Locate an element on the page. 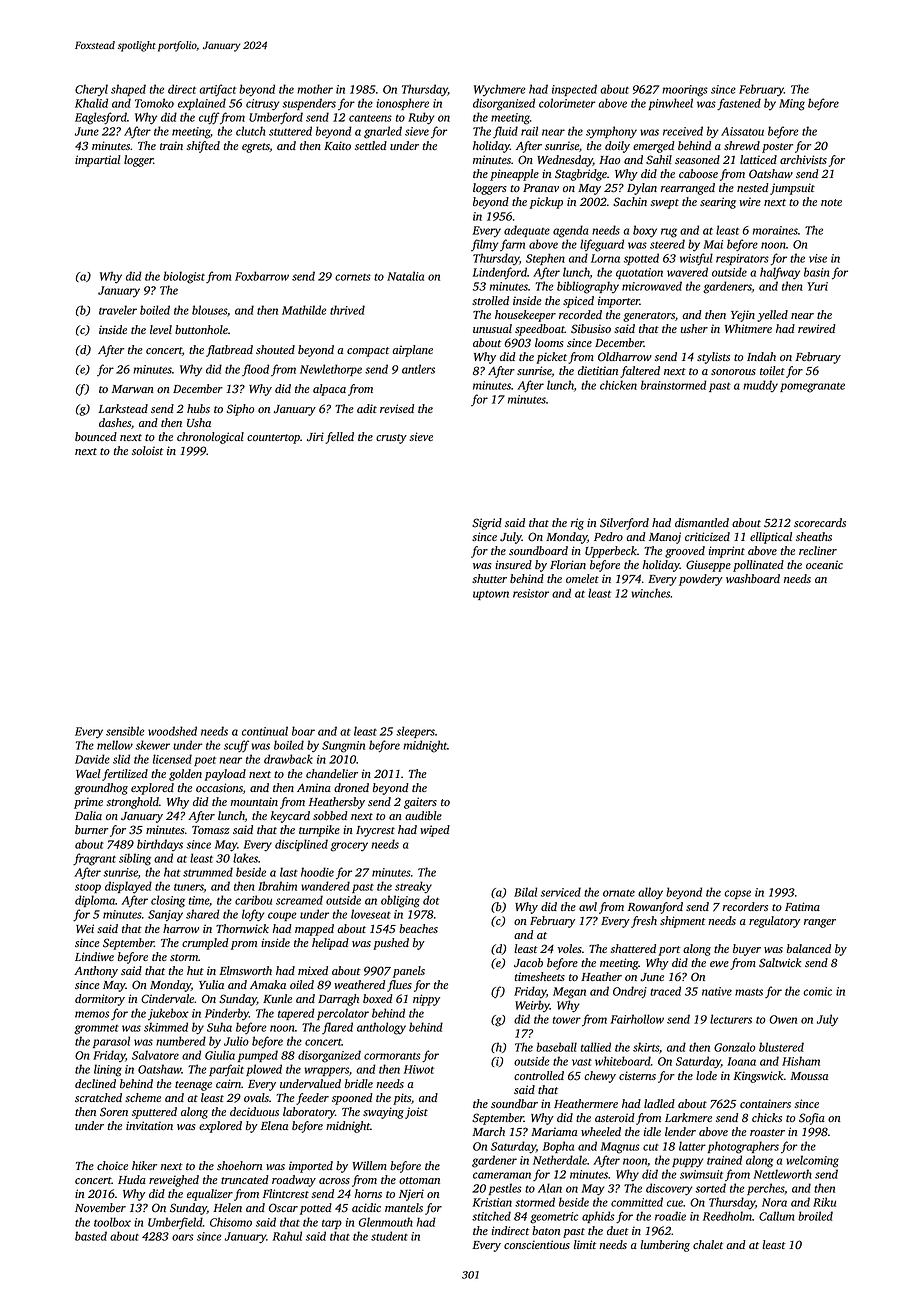  Cheryl is located at coordinates (91, 90).
